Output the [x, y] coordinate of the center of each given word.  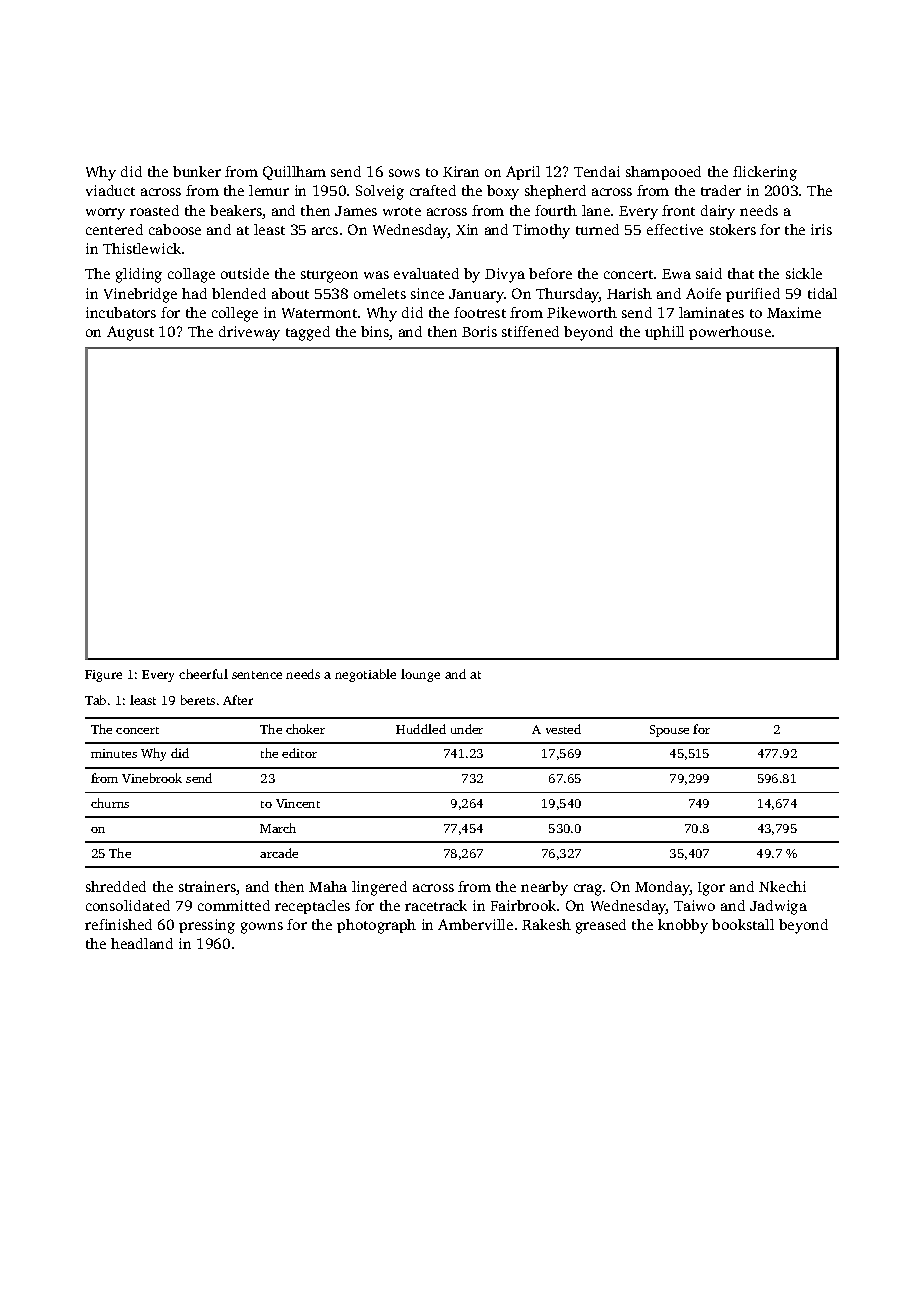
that [741, 273]
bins [375, 331]
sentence [257, 675]
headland [142, 943]
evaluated [426, 273]
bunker [197, 171]
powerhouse [730, 333]
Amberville [475, 924]
